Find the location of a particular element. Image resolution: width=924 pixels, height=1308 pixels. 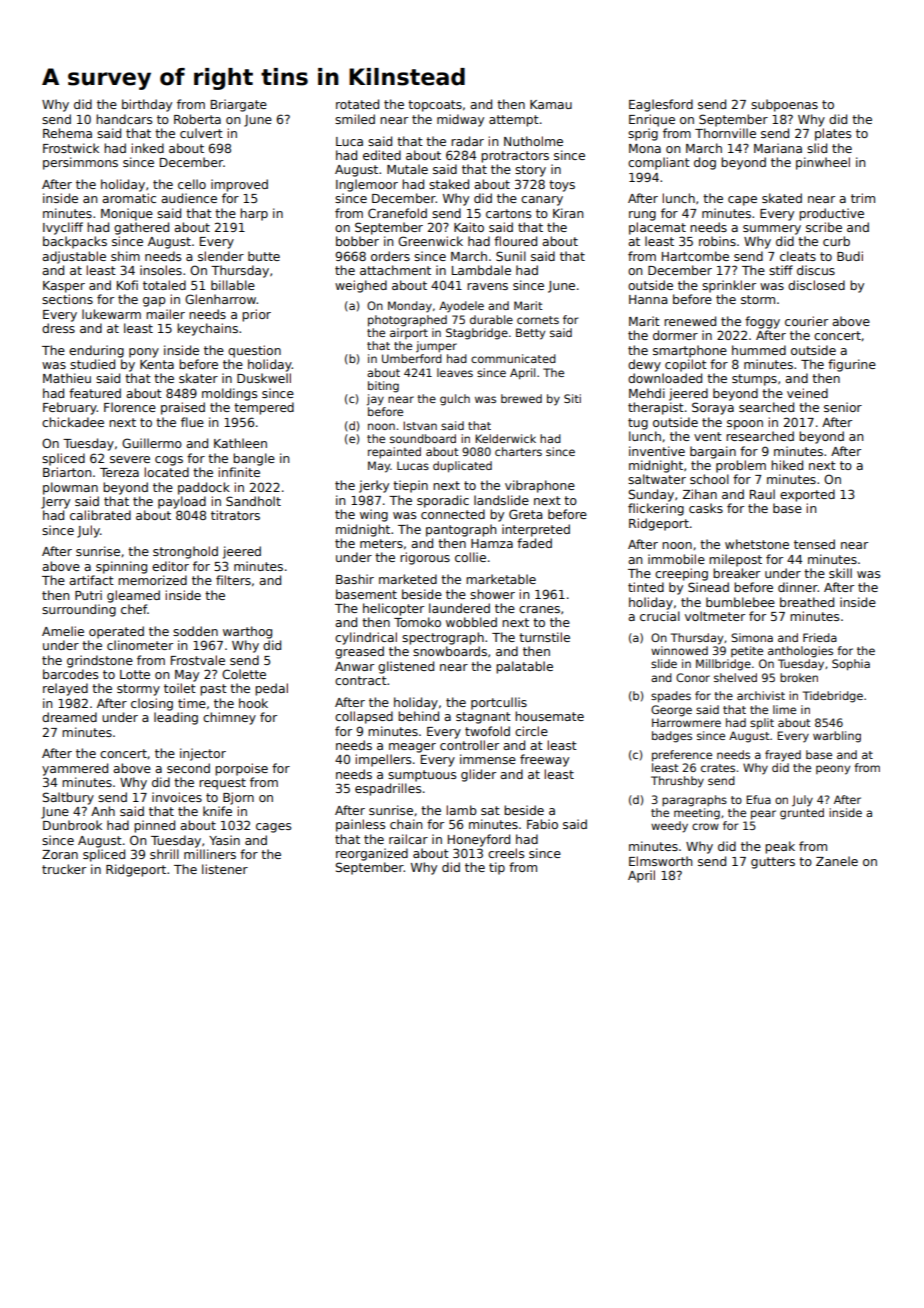

backpacks is located at coordinates (75, 242).
